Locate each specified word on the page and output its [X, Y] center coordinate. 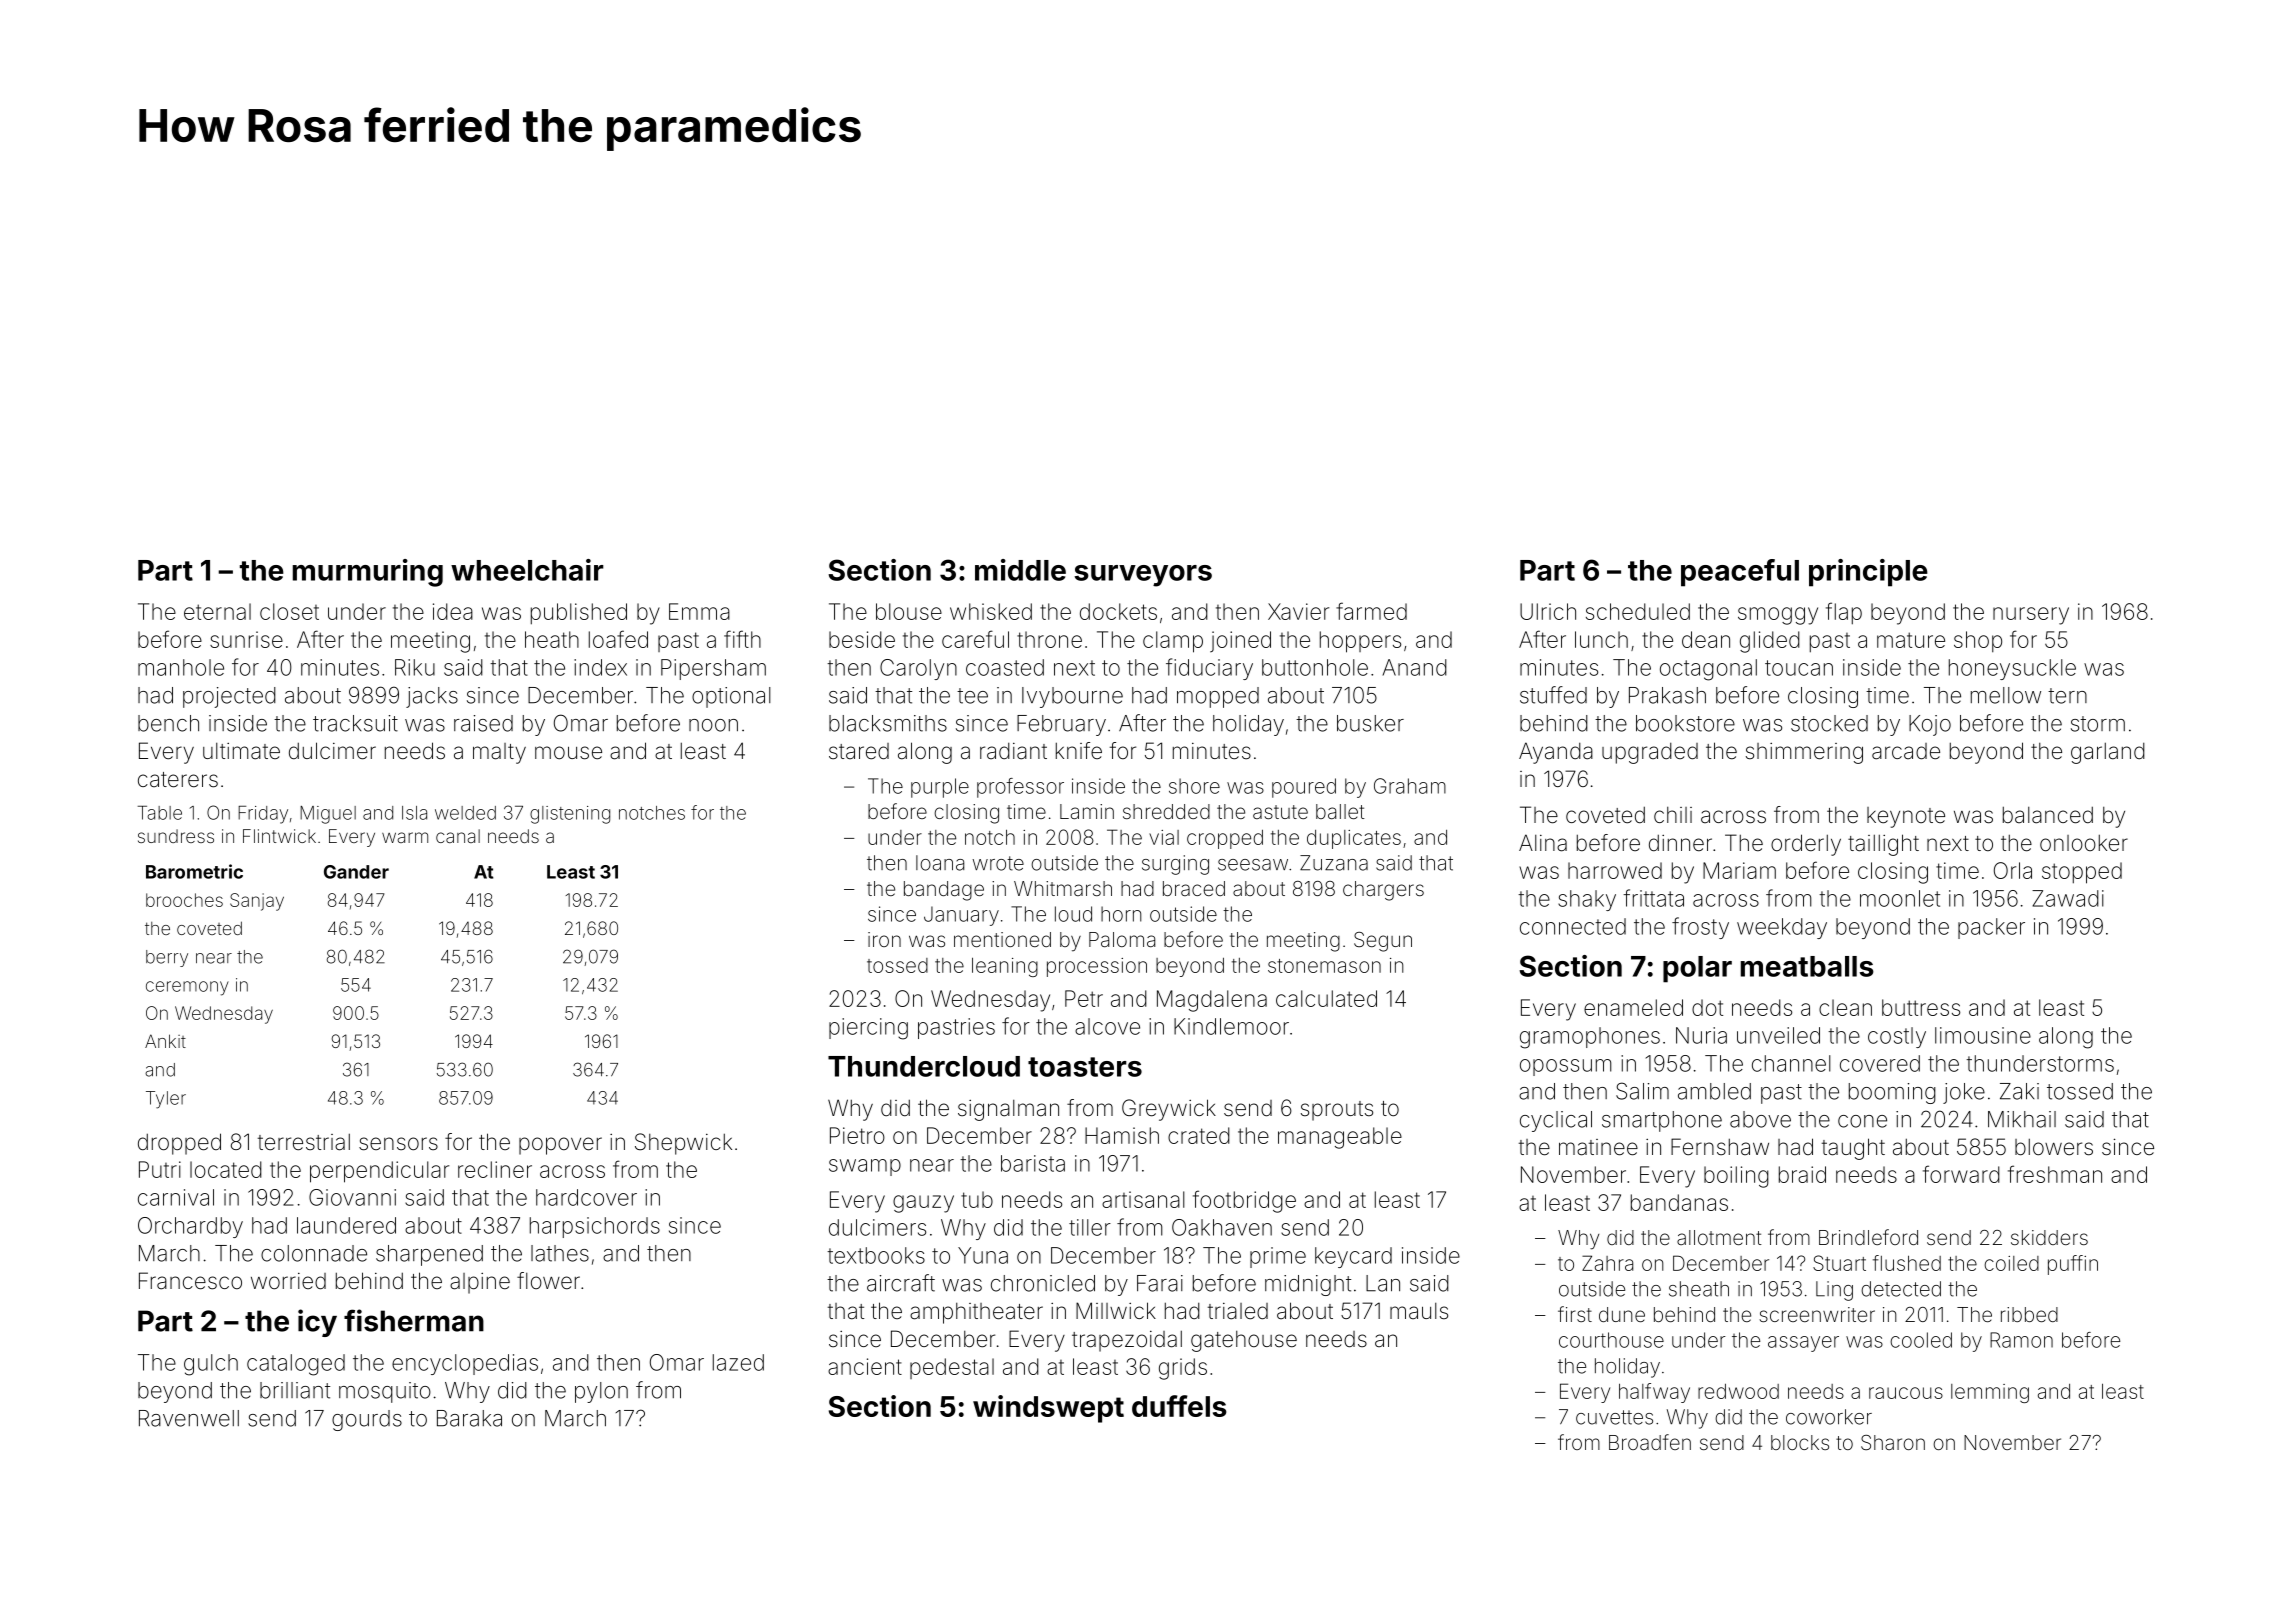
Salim [1642, 1091]
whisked [991, 611]
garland [2108, 753]
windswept [1048, 1409]
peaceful [1740, 573]
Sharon [1893, 1442]
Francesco [190, 1281]
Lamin [1087, 811]
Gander [356, 872]
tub [977, 1199]
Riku [415, 667]
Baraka [469, 1418]
